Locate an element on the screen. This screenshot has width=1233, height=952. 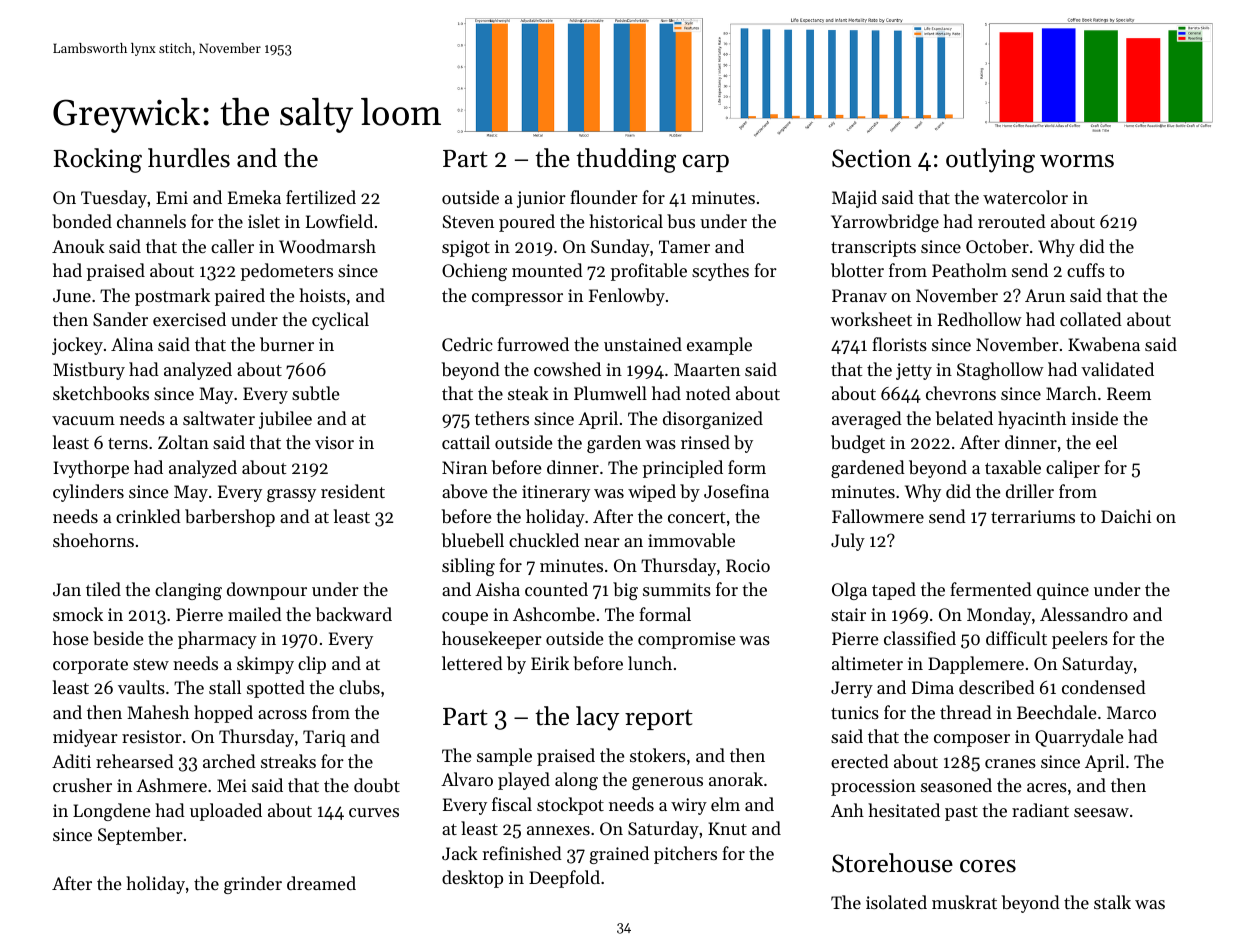
refinished is located at coordinates (522, 853).
